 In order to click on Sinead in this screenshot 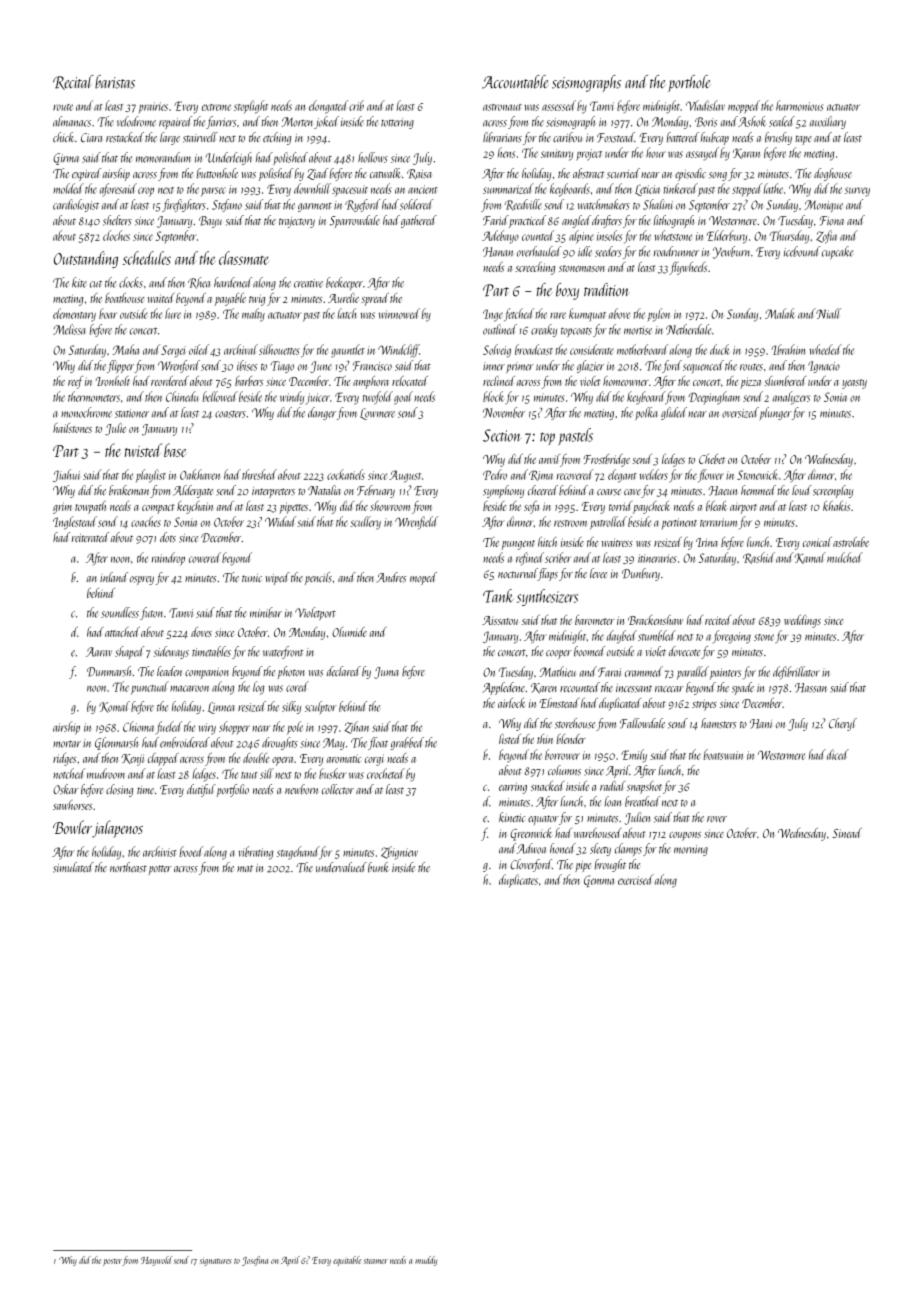, I will do `click(847, 833)`.
